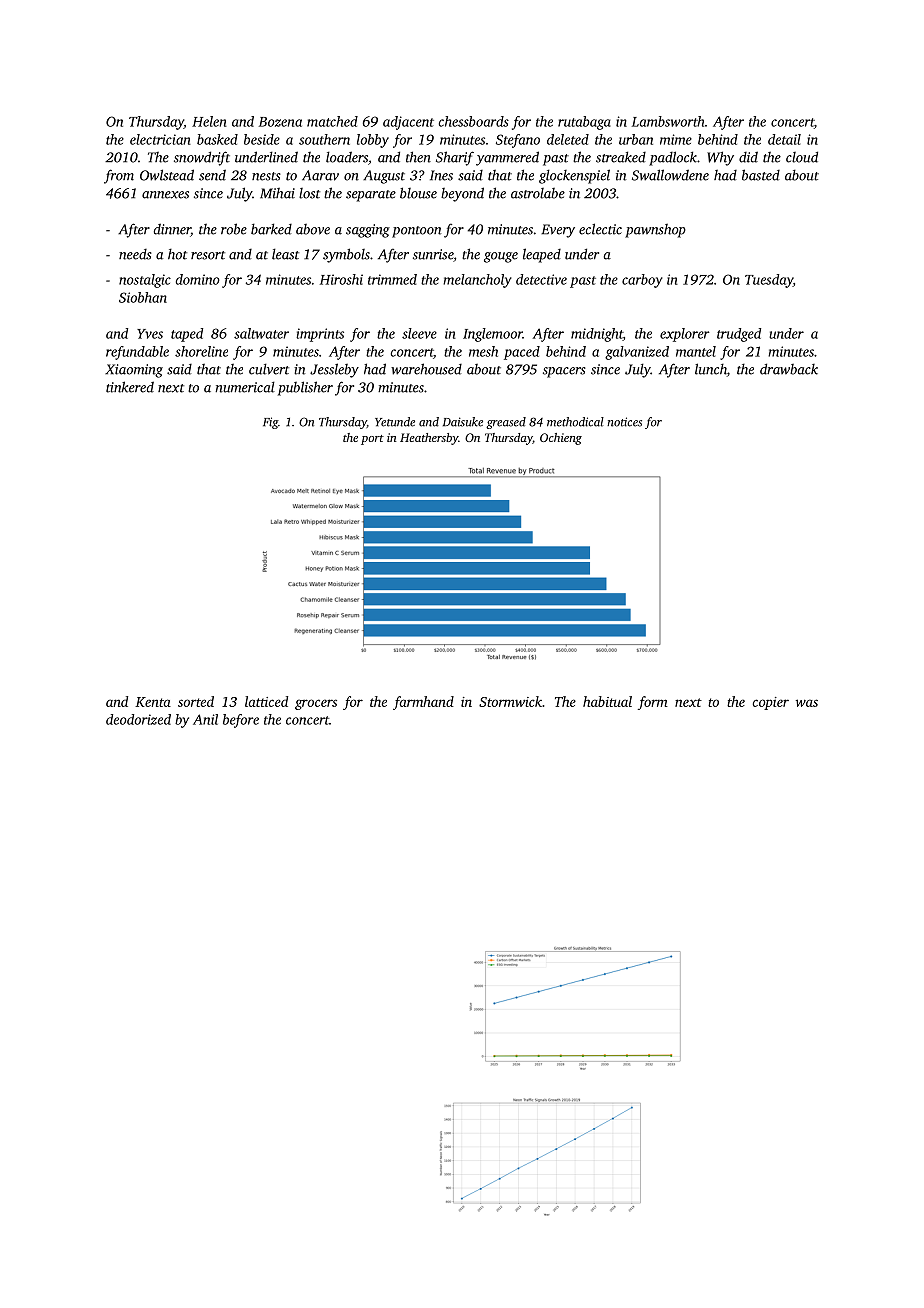  Describe the element at coordinates (561, 439) in the page. I see `Ochieng` at that location.
